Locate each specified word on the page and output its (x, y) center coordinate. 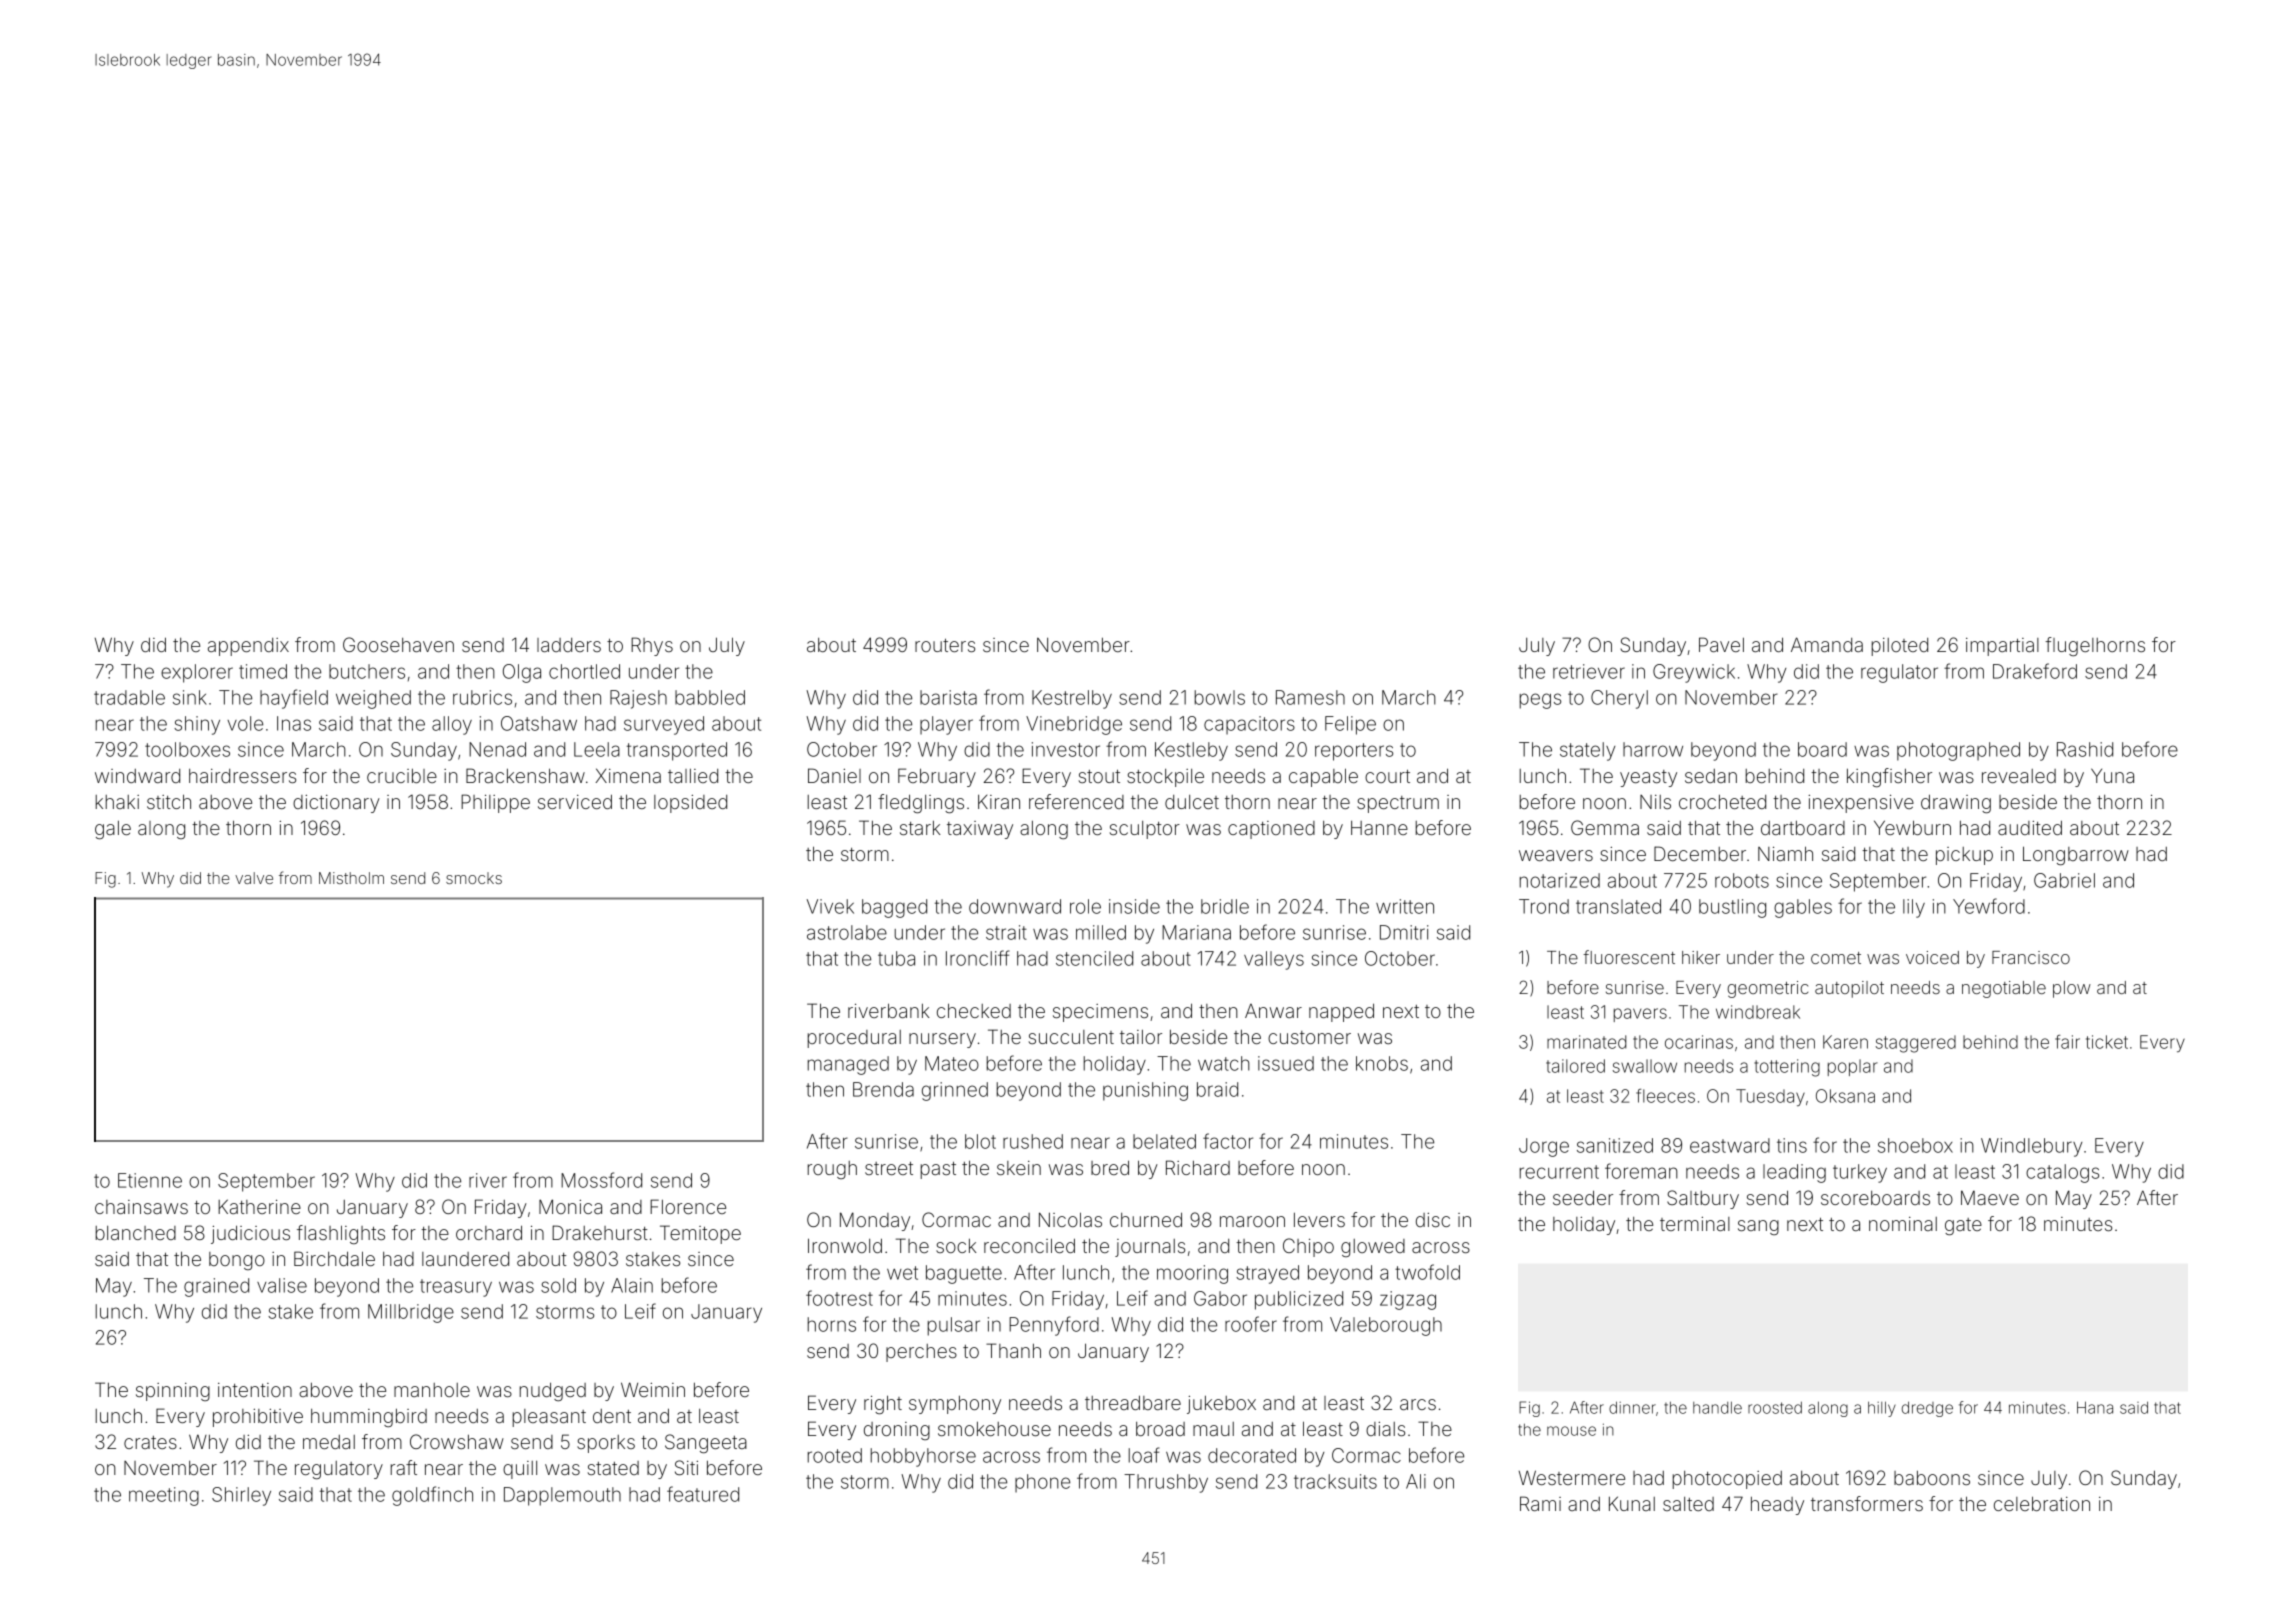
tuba (896, 958)
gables (1803, 908)
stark (920, 828)
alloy (452, 725)
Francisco (2031, 957)
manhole (432, 1390)
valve (254, 878)
